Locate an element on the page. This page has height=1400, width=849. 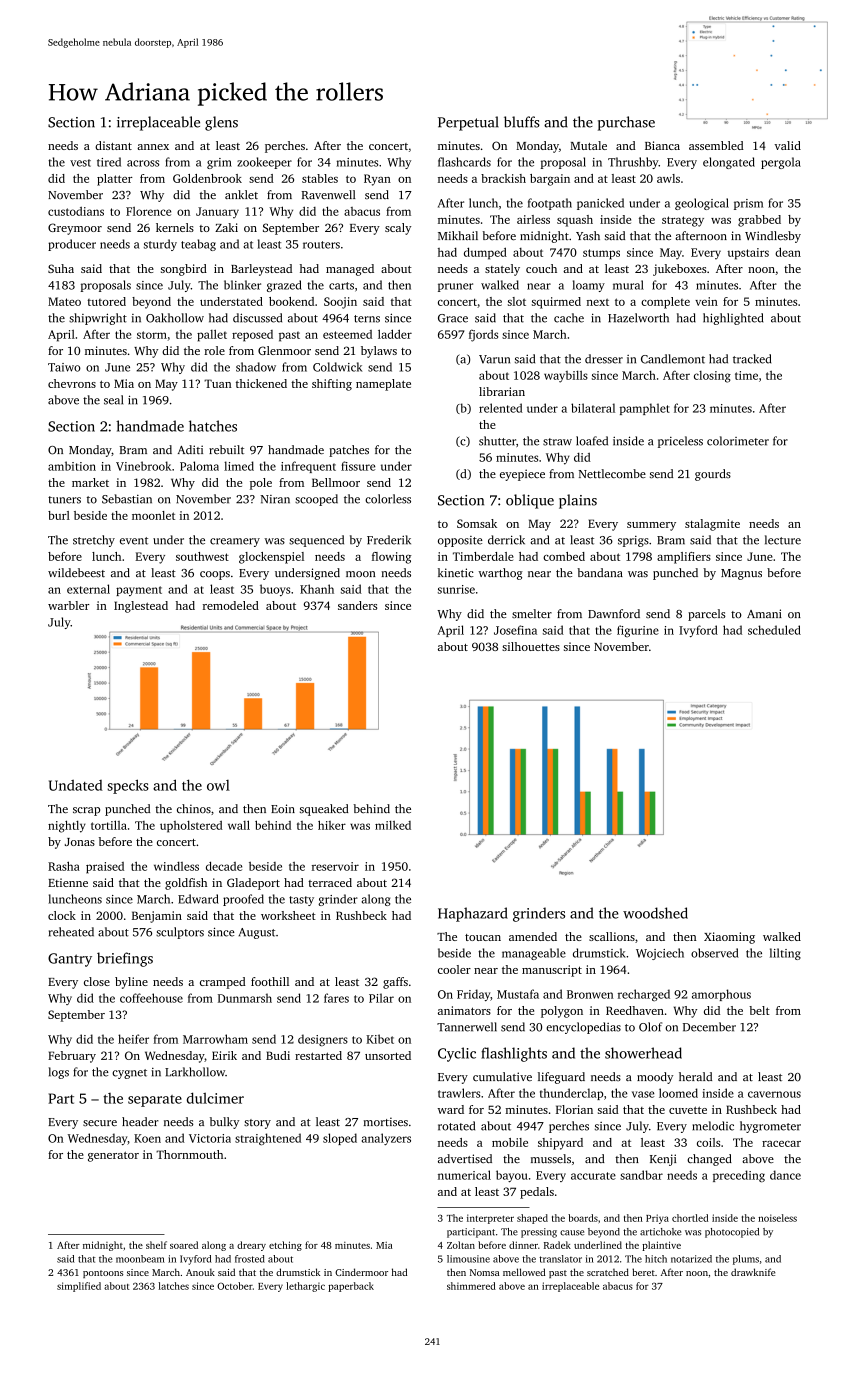
woodshed is located at coordinates (655, 913).
